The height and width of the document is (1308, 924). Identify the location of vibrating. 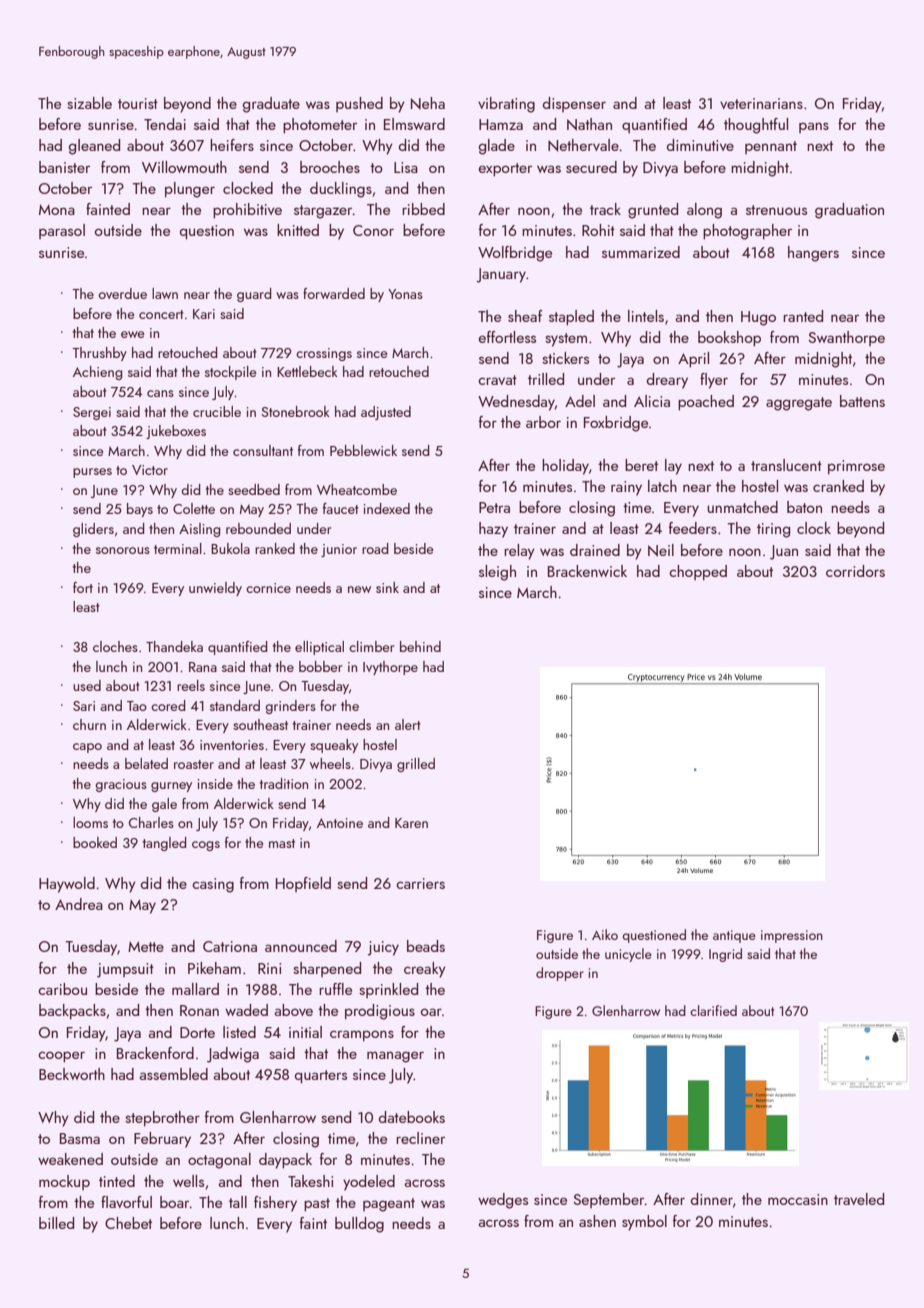
(506, 105).
